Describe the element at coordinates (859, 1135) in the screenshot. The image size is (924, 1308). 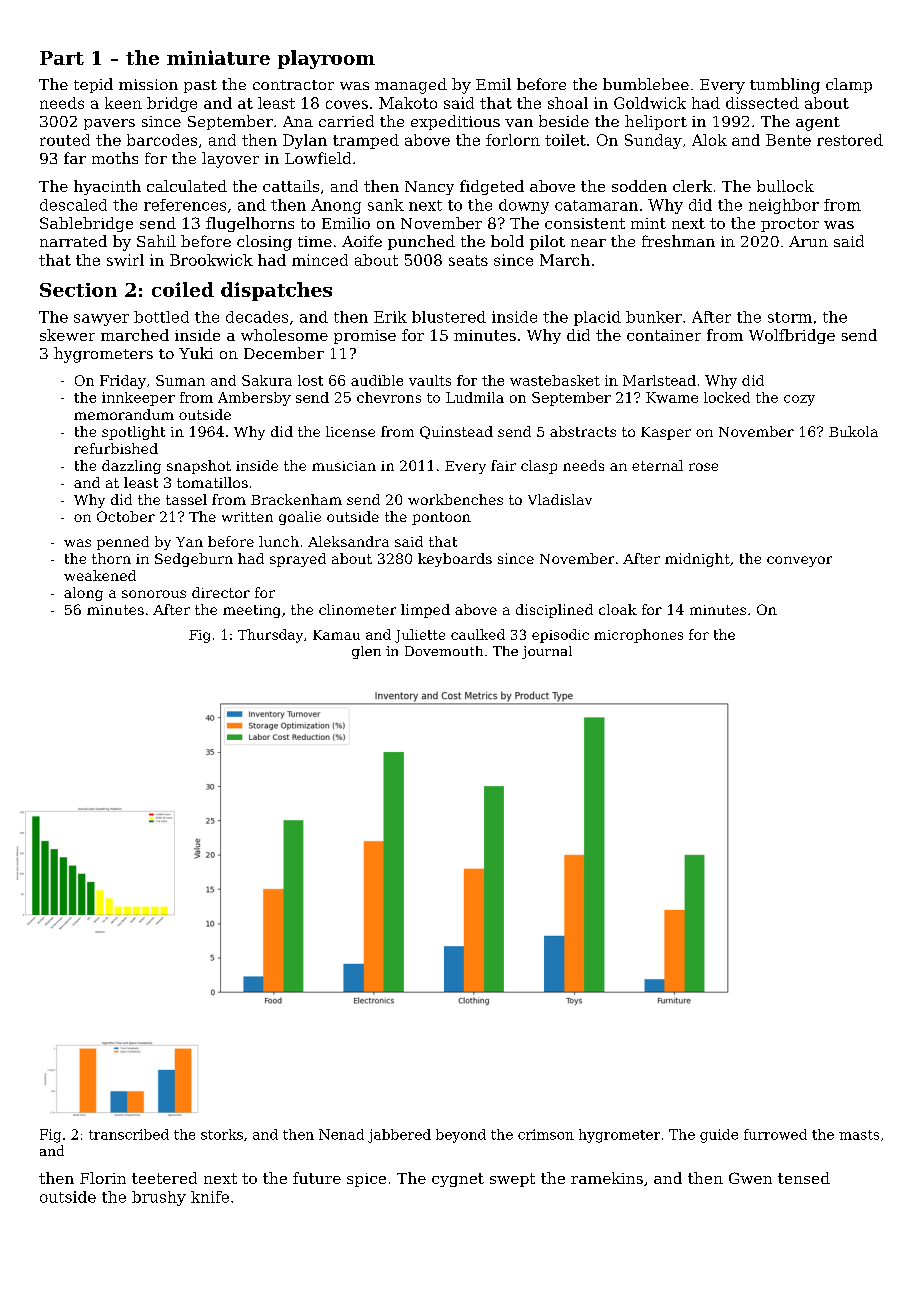
I see `masts` at that location.
